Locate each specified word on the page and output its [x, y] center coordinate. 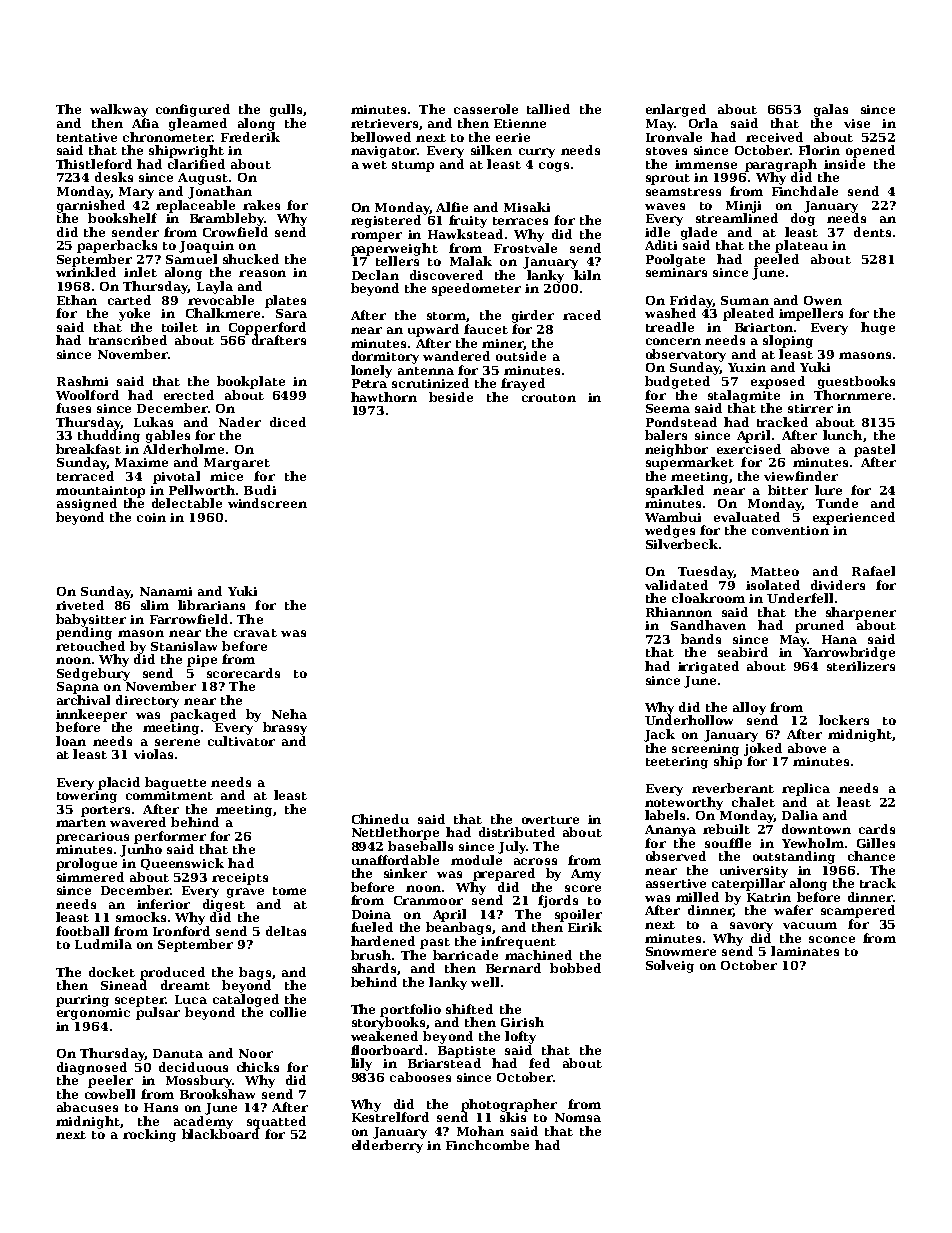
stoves [666, 151]
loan [71, 741]
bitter [788, 490]
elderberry [387, 1146]
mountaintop [100, 492]
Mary [136, 193]
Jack [659, 735]
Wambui [673, 517]
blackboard [220, 1134]
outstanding [794, 857]
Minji [743, 207]
